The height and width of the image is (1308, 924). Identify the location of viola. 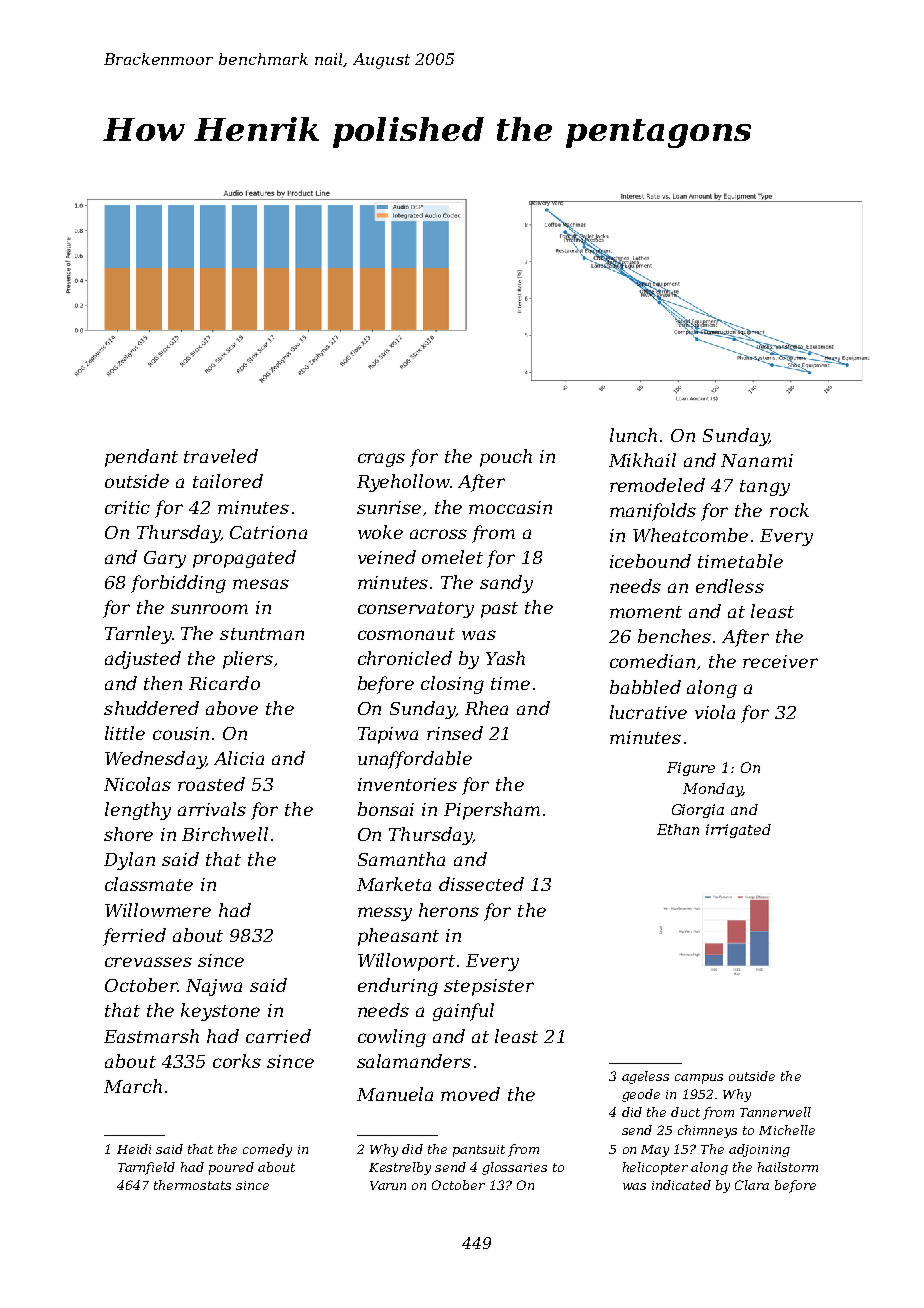
(715, 712).
